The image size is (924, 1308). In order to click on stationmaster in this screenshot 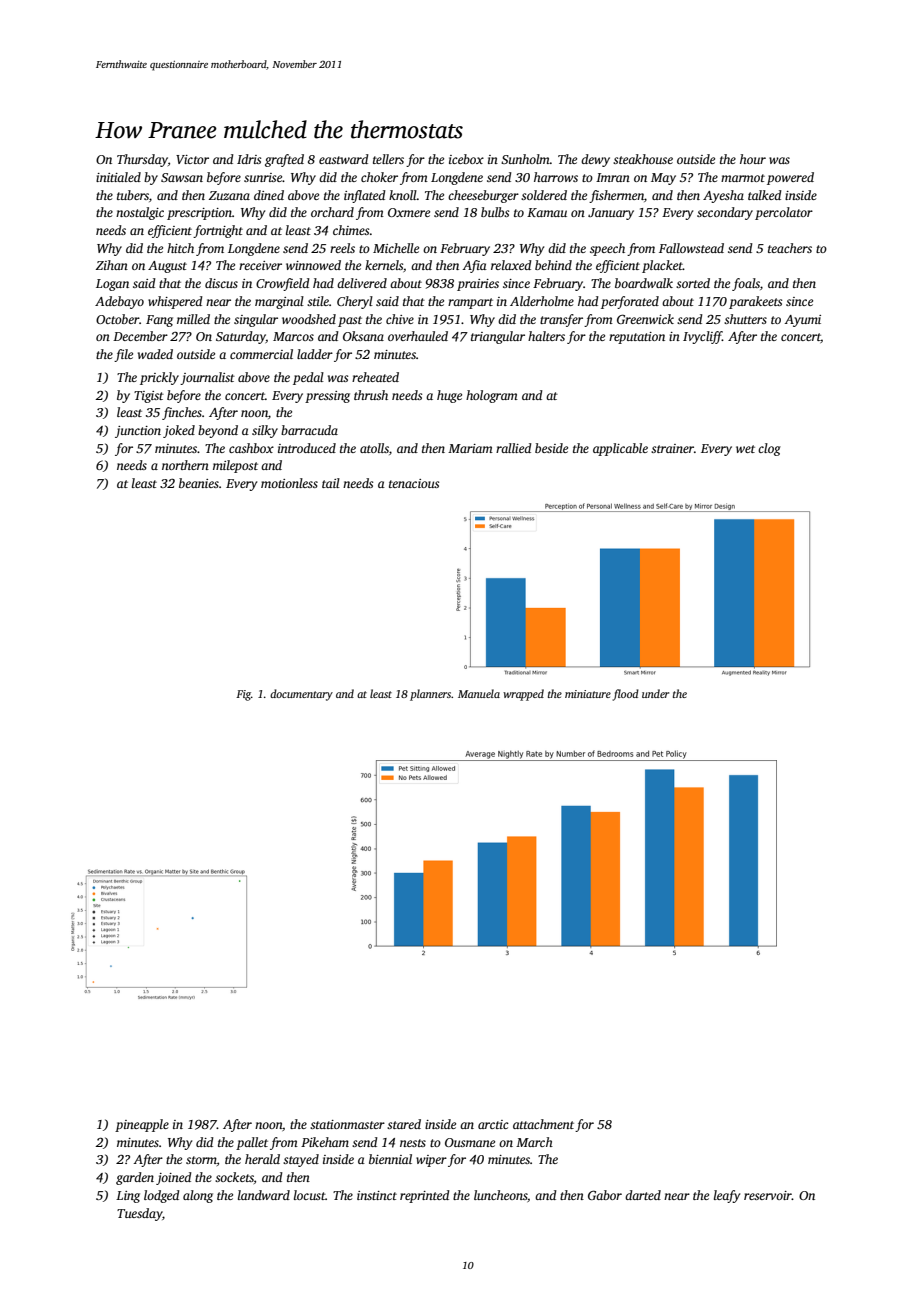, I will do `click(347, 1124)`.
